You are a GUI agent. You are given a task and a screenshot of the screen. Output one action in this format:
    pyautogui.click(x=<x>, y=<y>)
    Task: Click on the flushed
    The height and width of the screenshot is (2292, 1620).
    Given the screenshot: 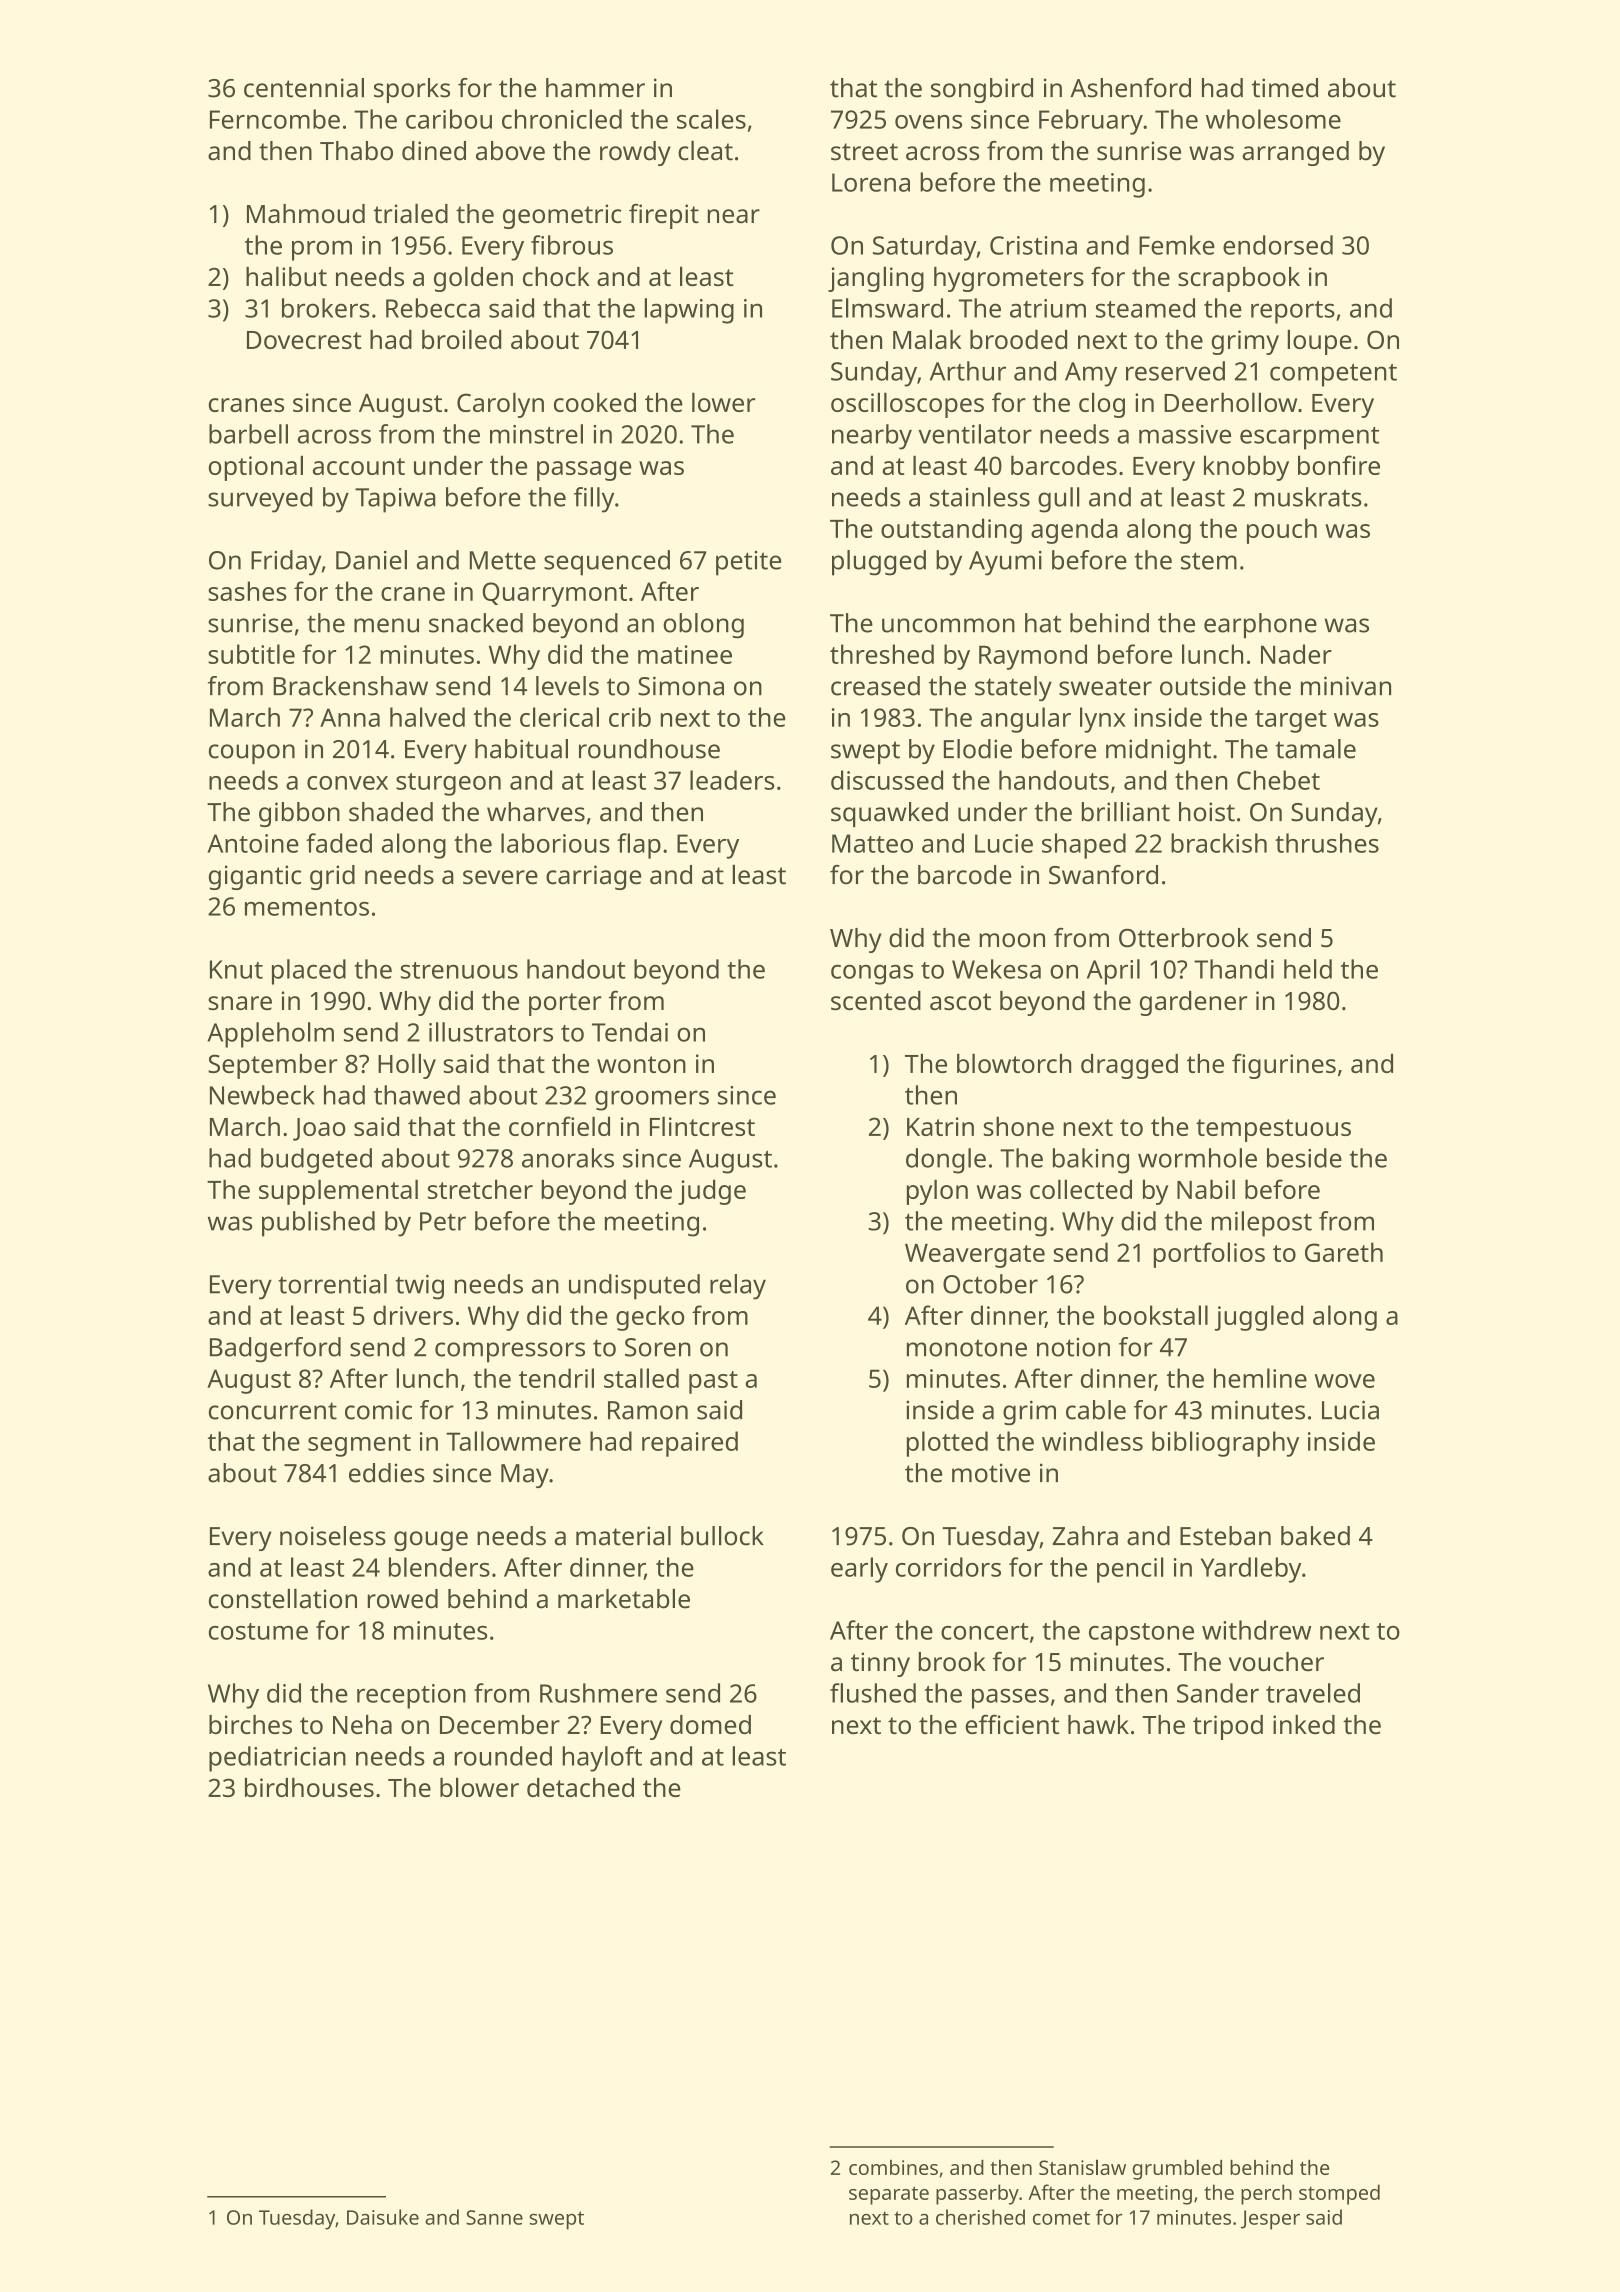 What is the action you would take?
    pyautogui.click(x=873, y=1693)
